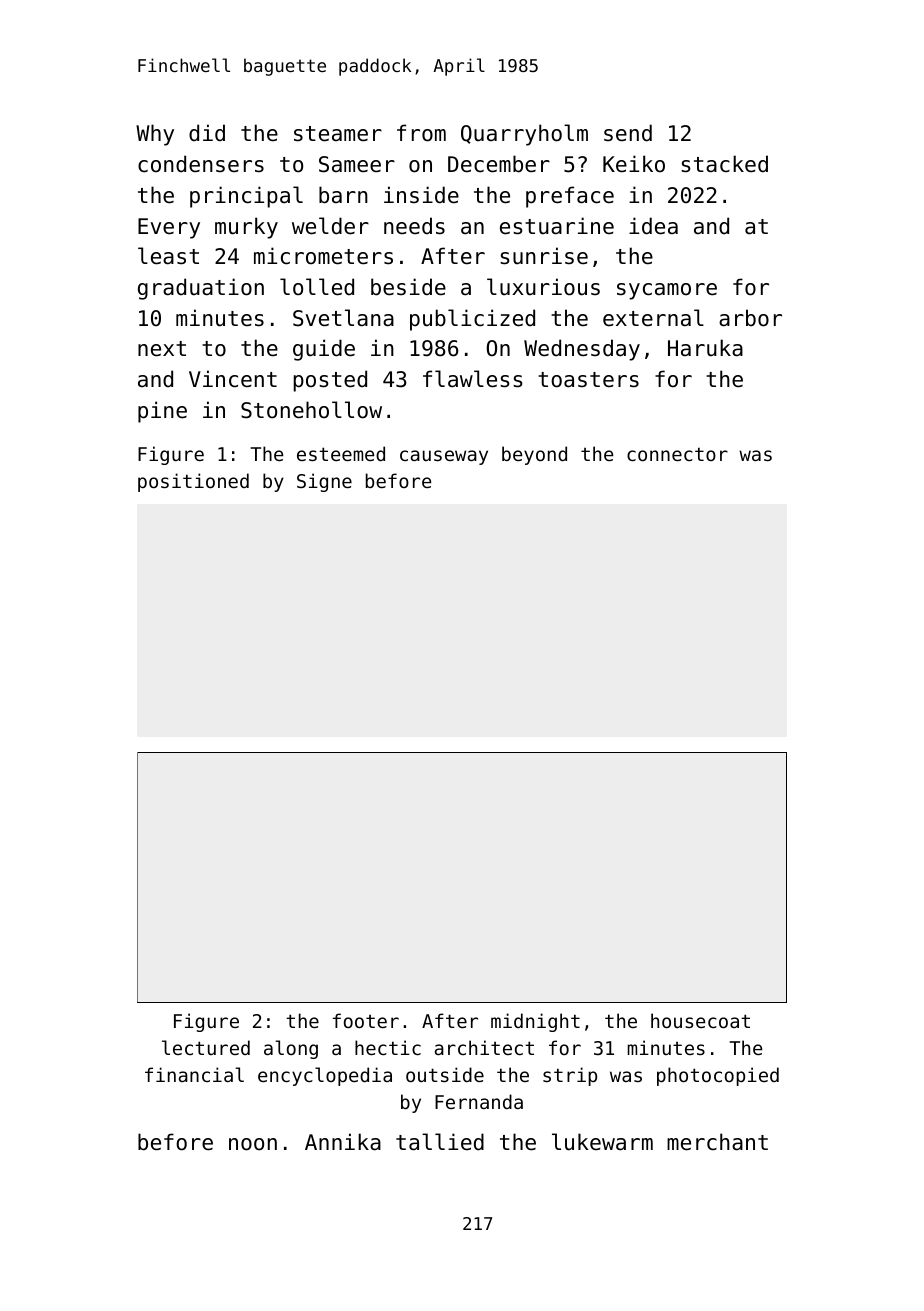 This screenshot has width=924, height=1311. Describe the element at coordinates (207, 133) in the screenshot. I see `did` at that location.
